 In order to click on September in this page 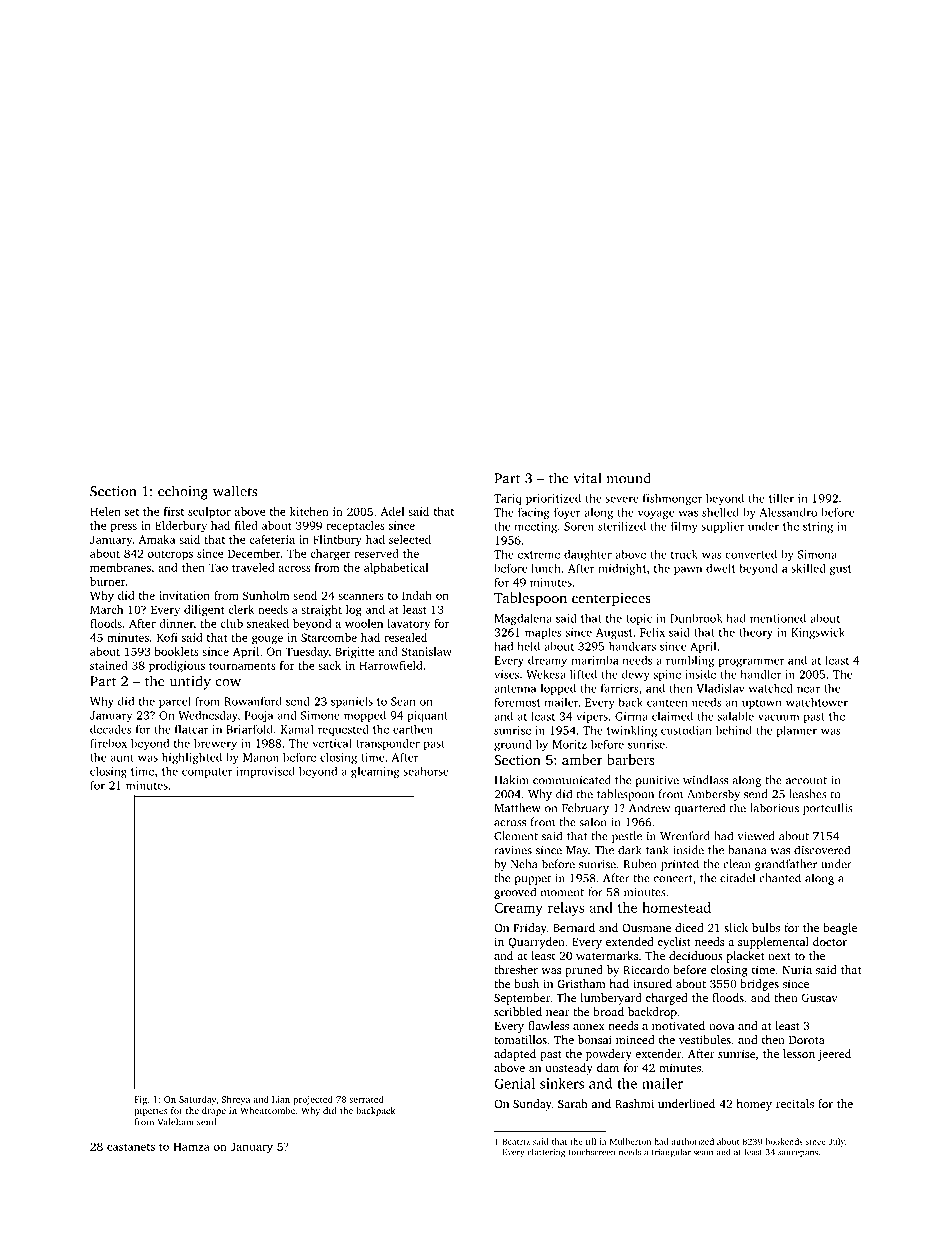, I will do `click(522, 999)`.
